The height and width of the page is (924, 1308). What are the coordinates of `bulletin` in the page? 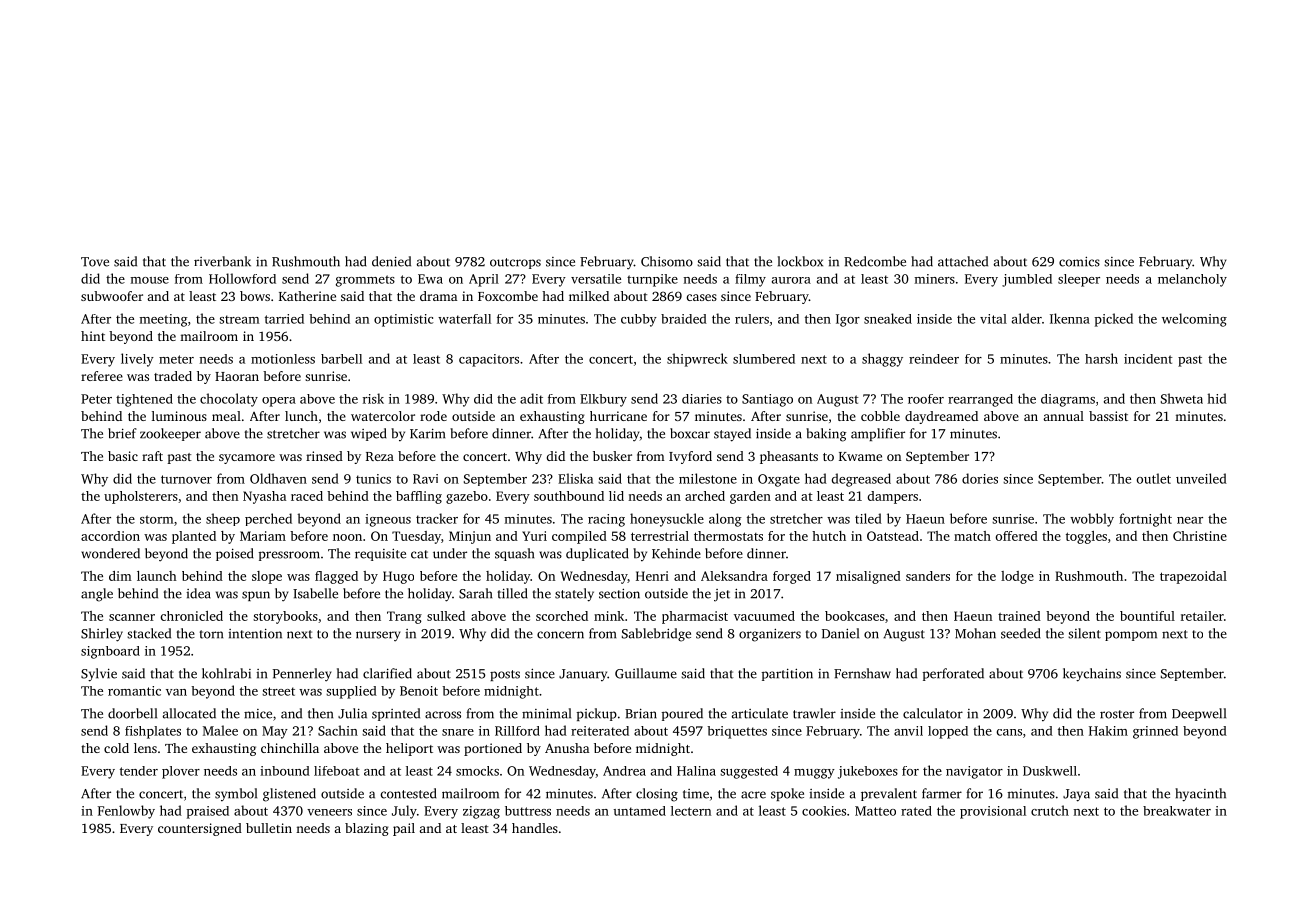 It's located at (269, 828).
